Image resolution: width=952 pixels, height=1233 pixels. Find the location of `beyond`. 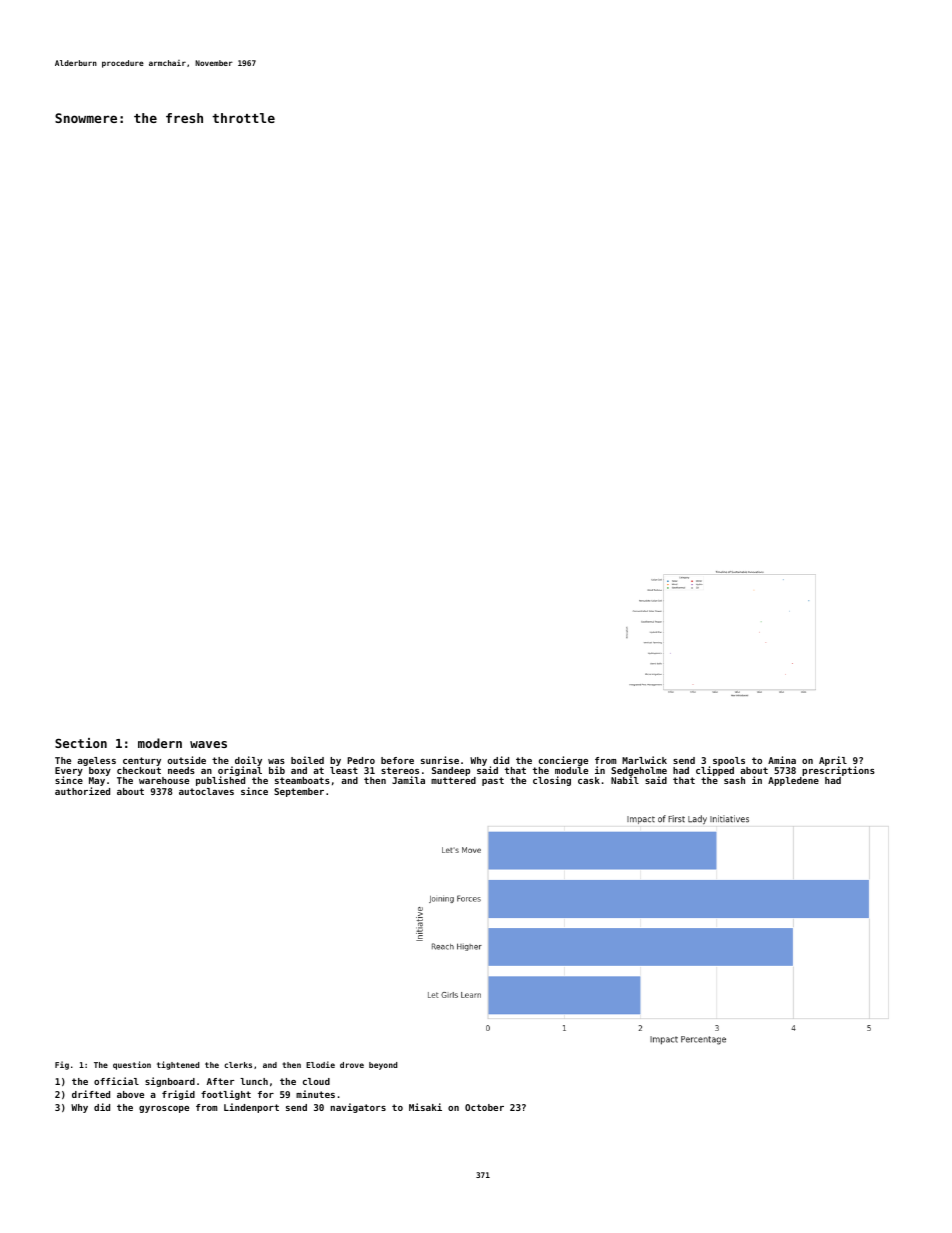

beyond is located at coordinates (383, 1066).
